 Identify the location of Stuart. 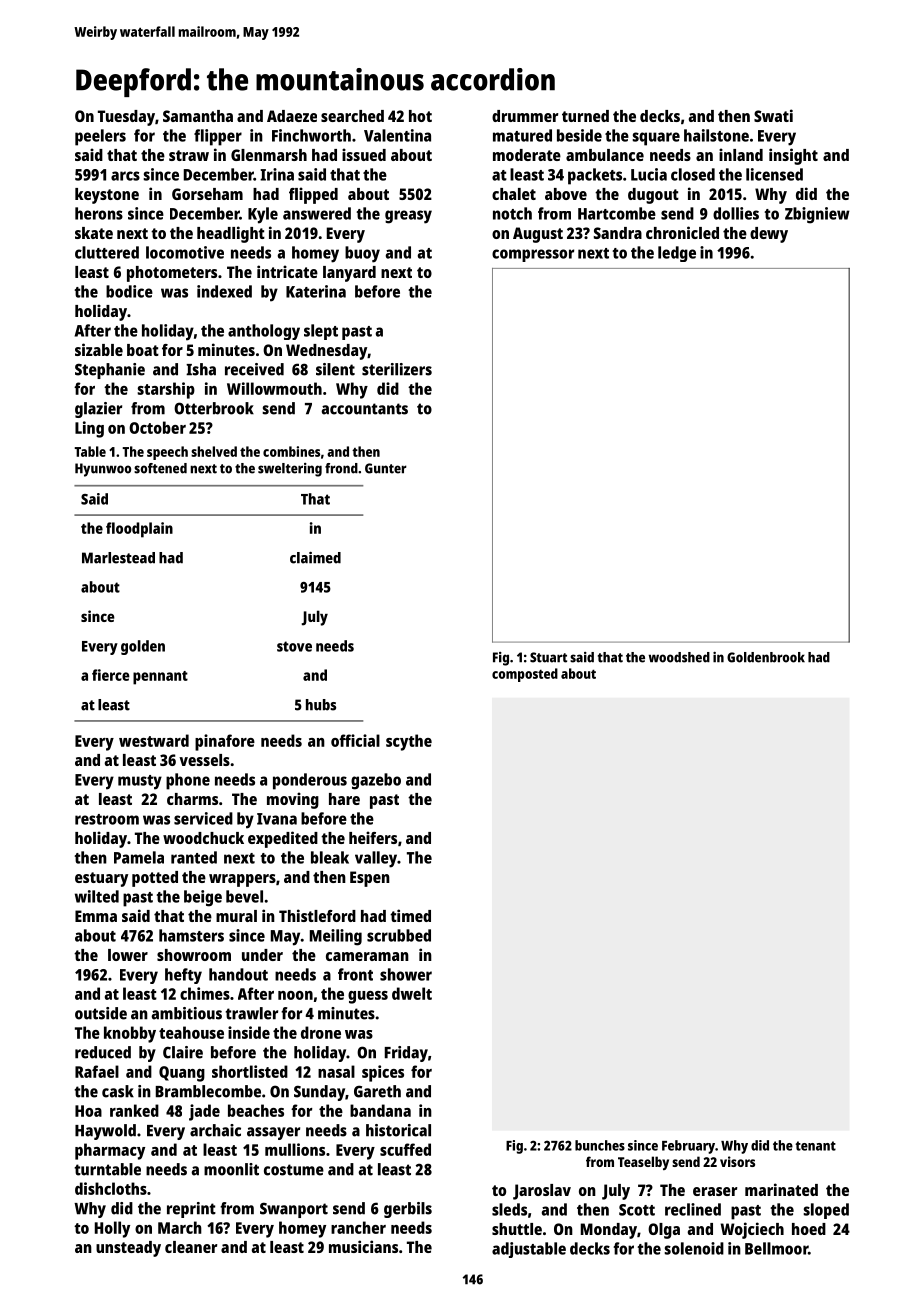
(548, 657).
